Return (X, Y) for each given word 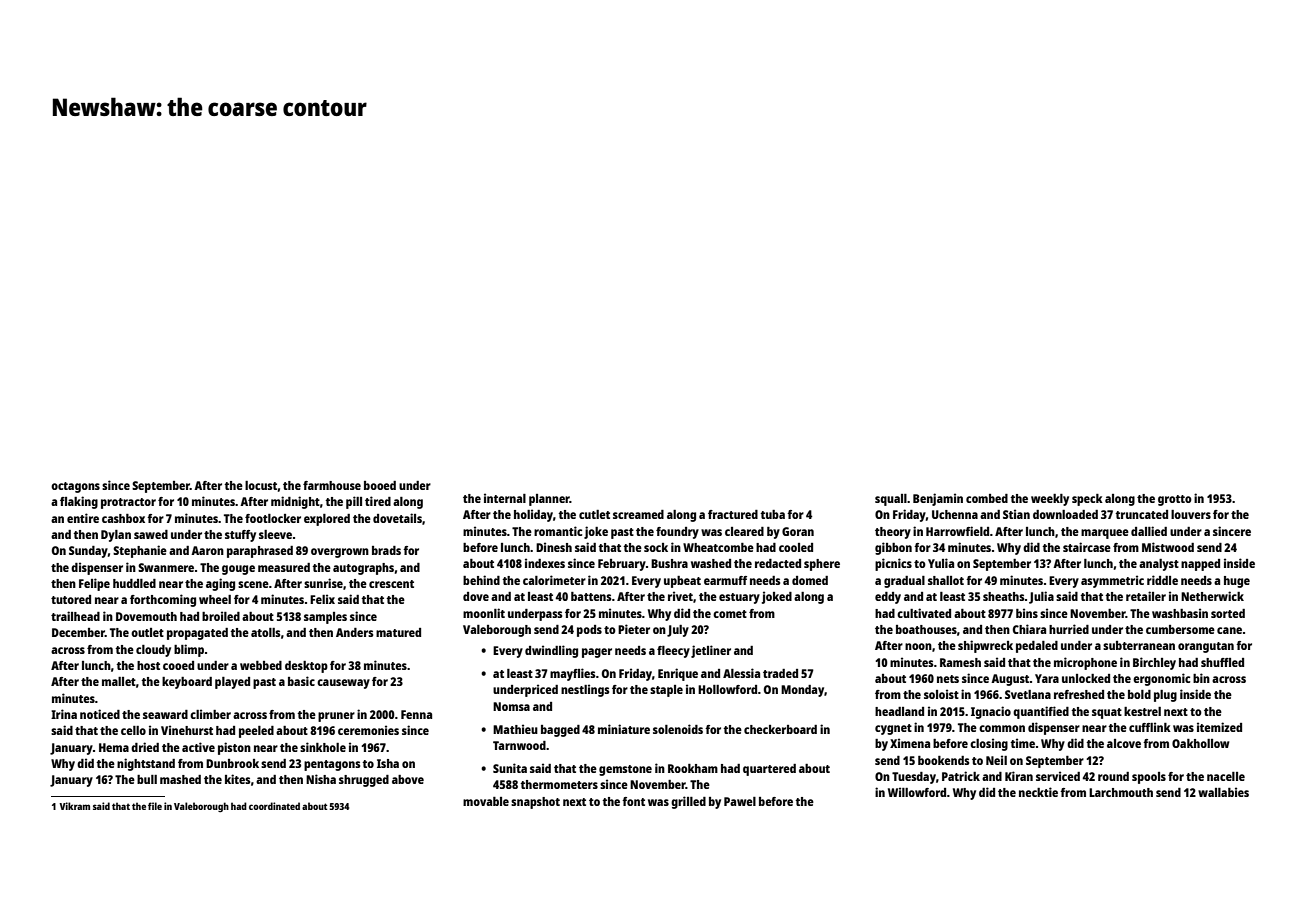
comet (730, 614)
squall (891, 500)
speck (1087, 500)
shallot (946, 580)
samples (325, 618)
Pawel (740, 801)
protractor (128, 503)
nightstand (146, 764)
